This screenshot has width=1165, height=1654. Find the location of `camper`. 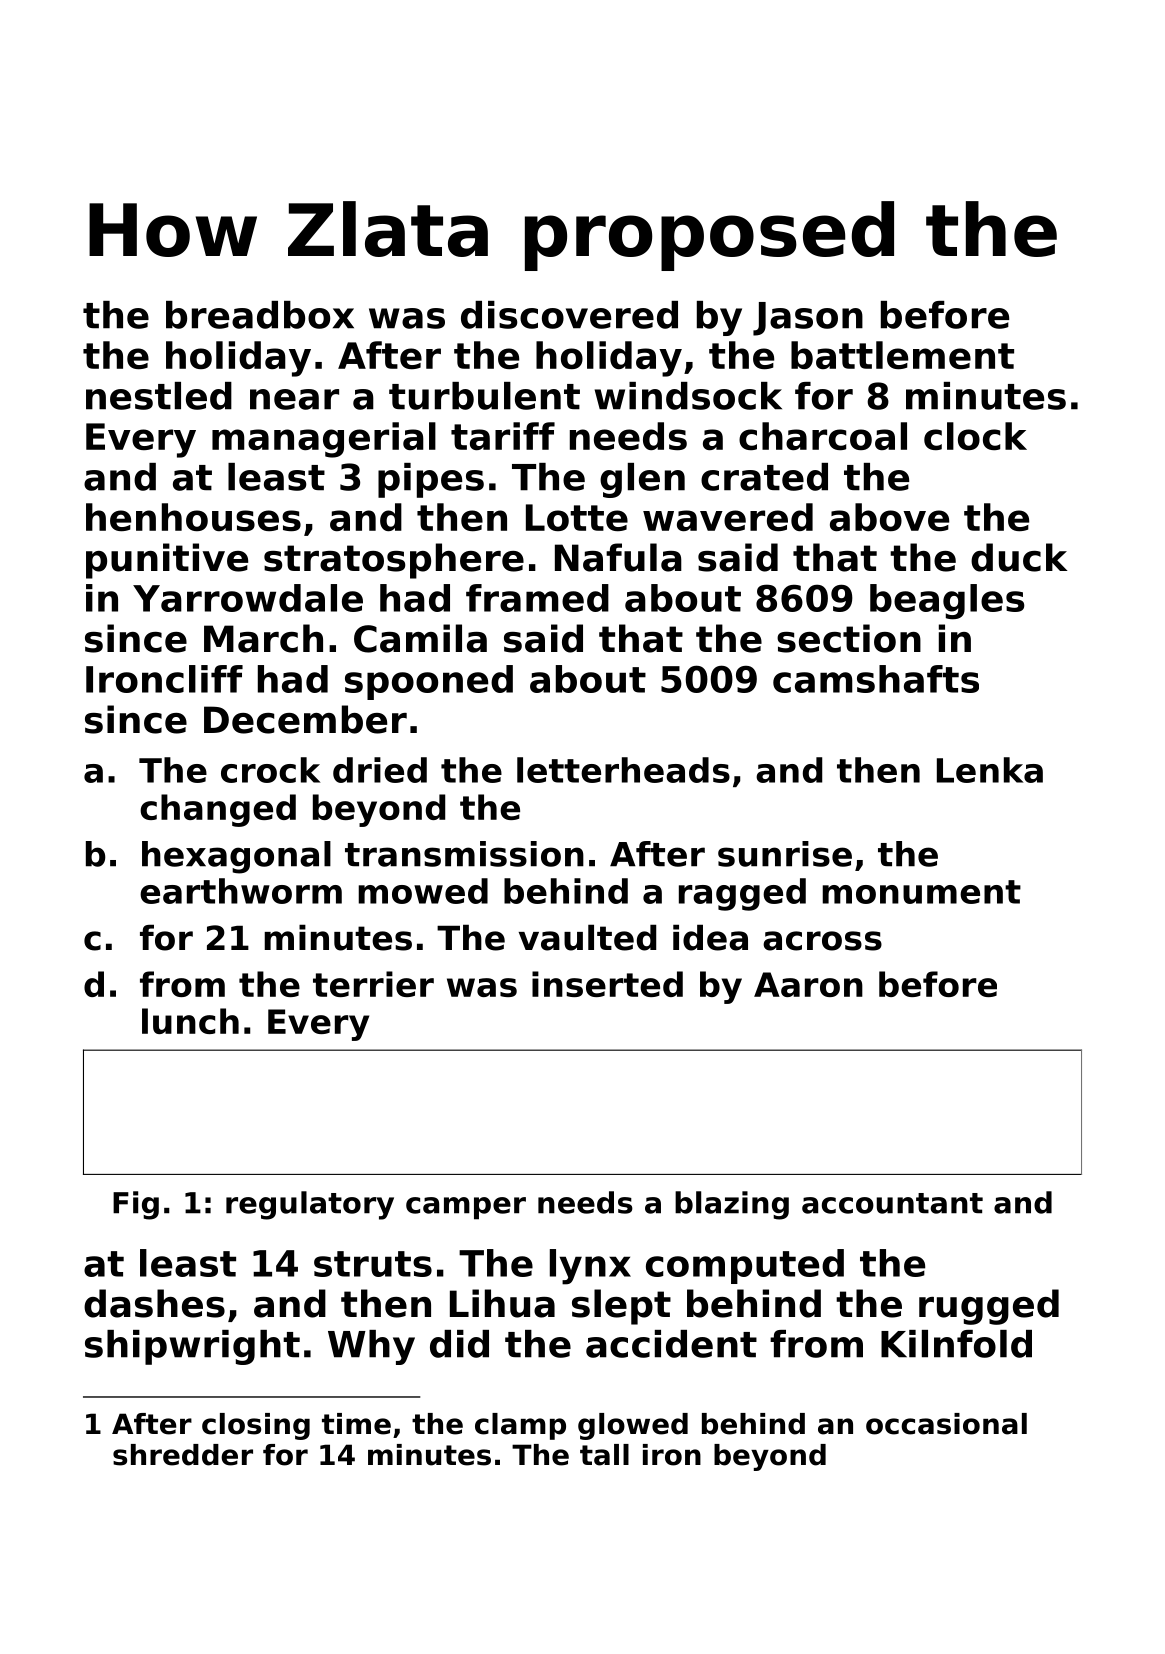

camper is located at coordinates (466, 1208).
